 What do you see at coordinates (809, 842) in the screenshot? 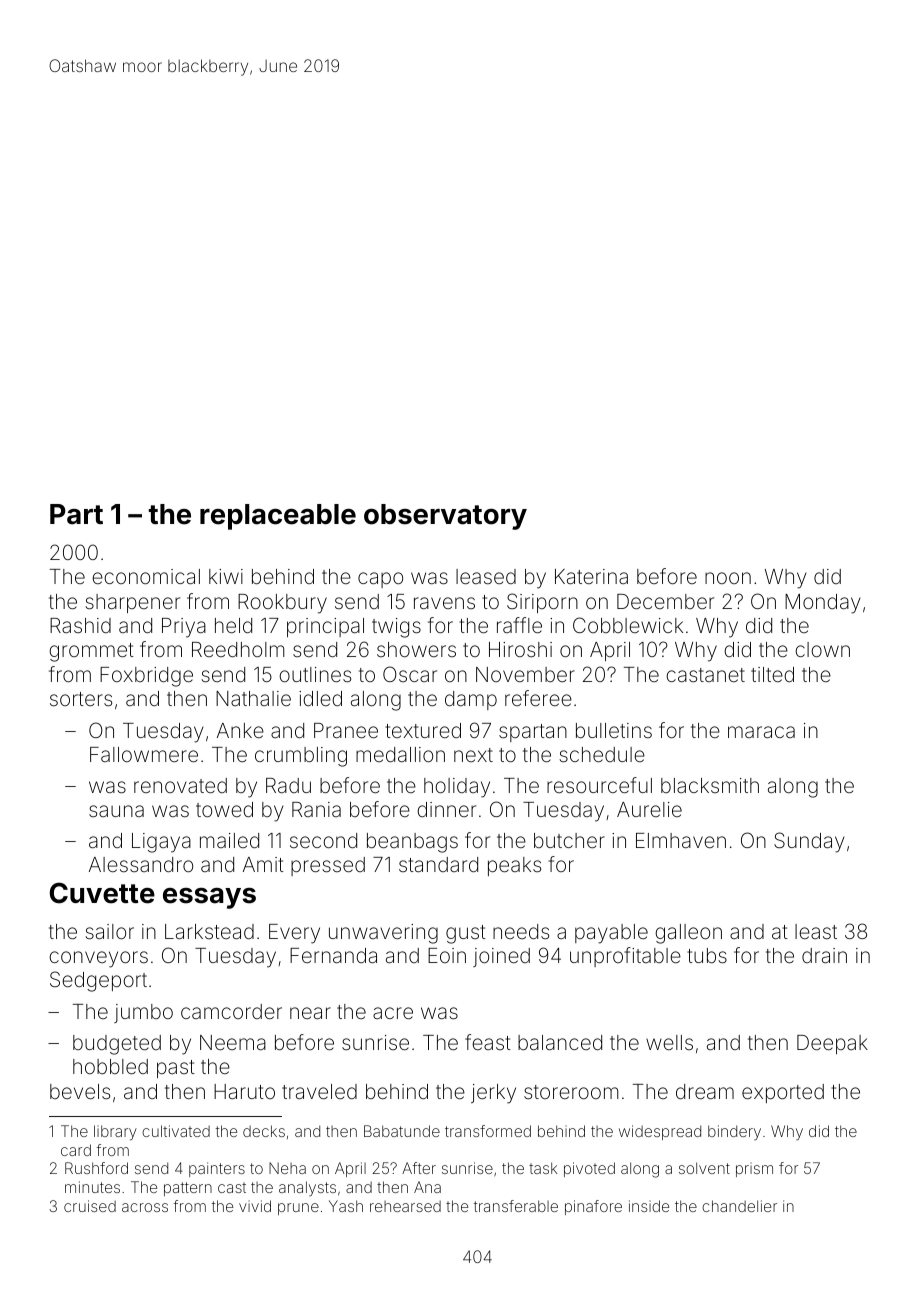
I see `Sunday` at bounding box center [809, 842].
